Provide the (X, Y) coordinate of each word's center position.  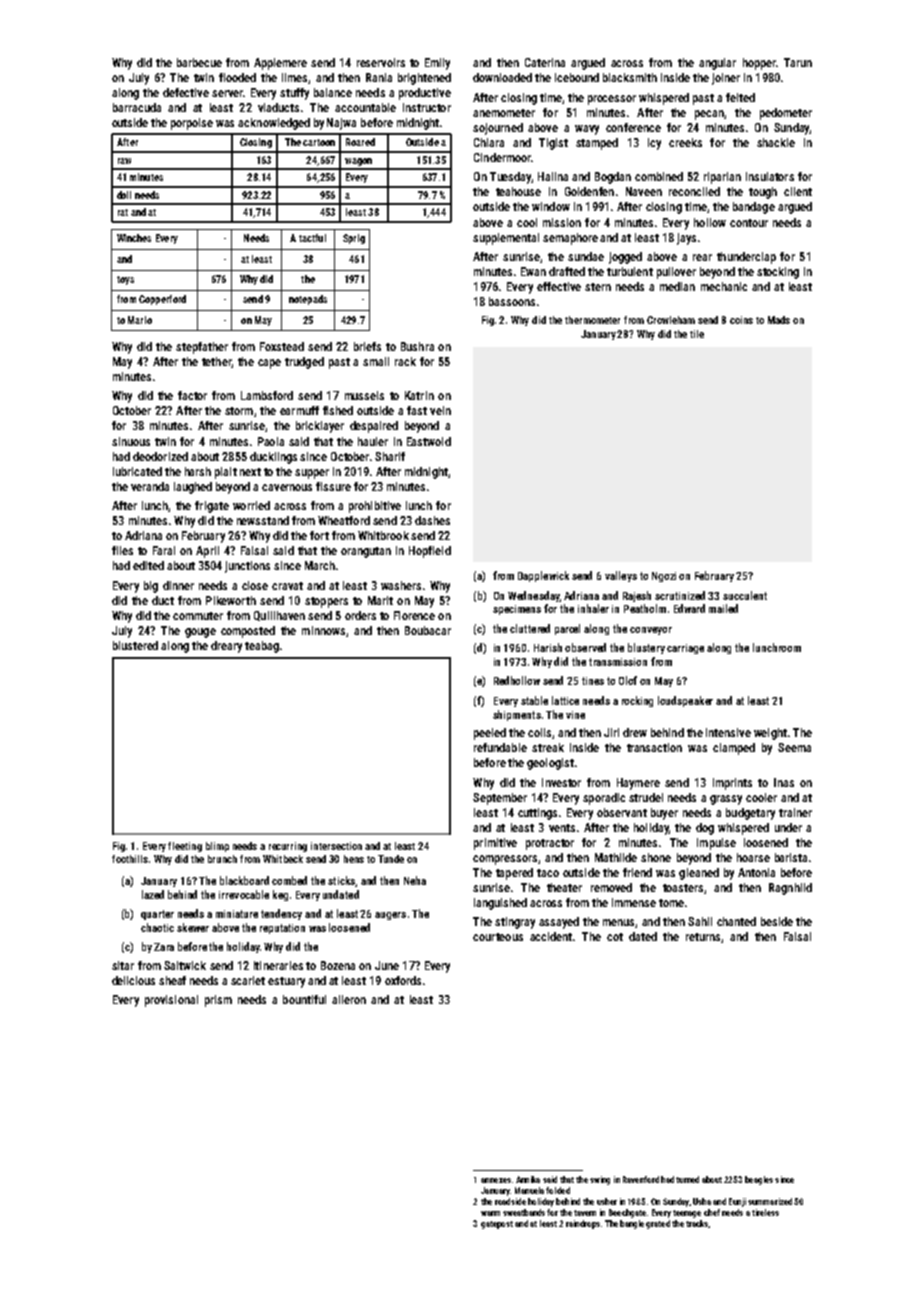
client (798, 191)
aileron (349, 999)
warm (490, 1213)
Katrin (419, 395)
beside (777, 921)
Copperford (162, 300)
